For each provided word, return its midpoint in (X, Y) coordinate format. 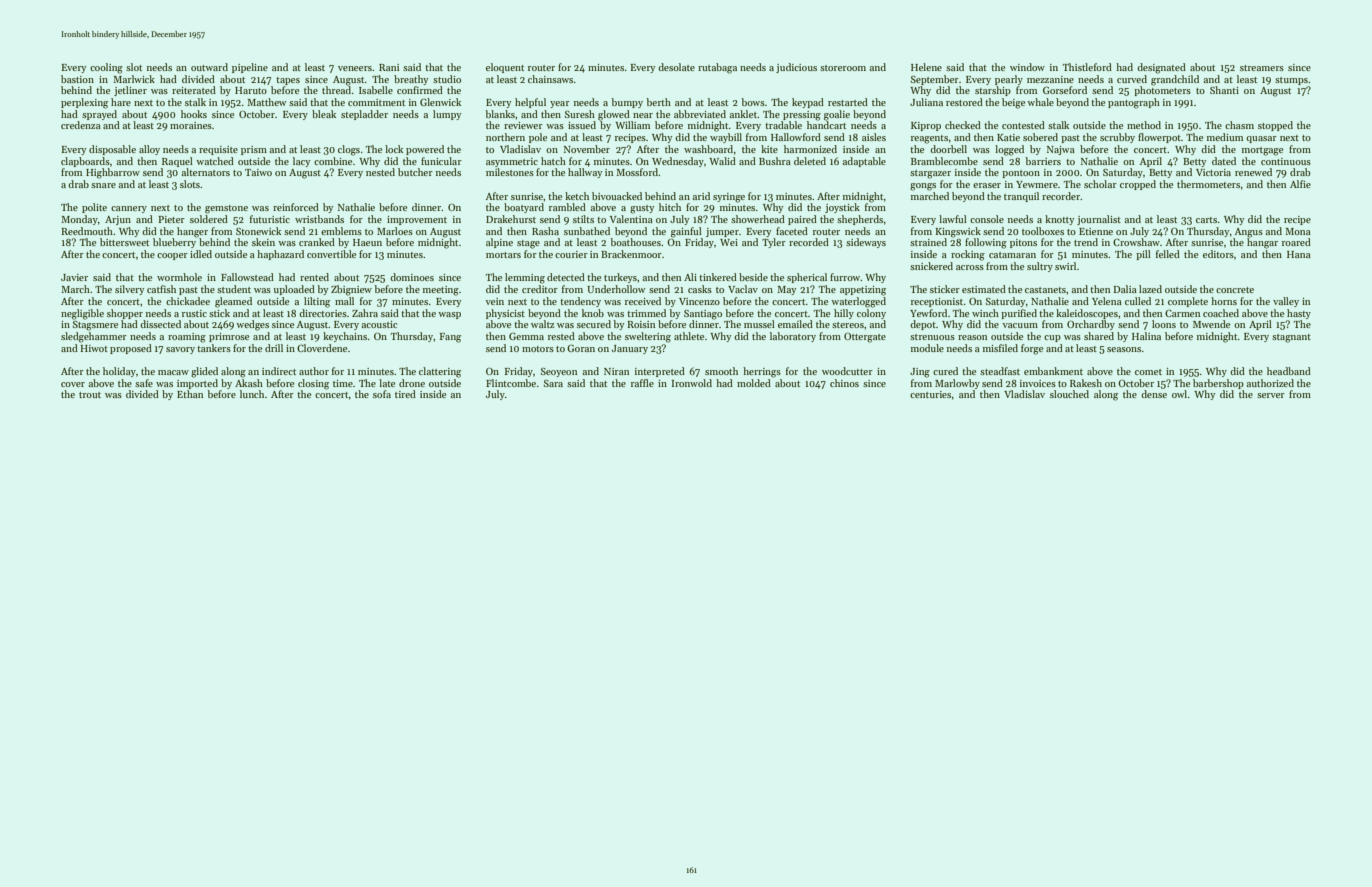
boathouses (636, 242)
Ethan (190, 394)
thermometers (1208, 184)
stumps (1291, 81)
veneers (355, 68)
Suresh (580, 114)
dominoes (412, 277)
